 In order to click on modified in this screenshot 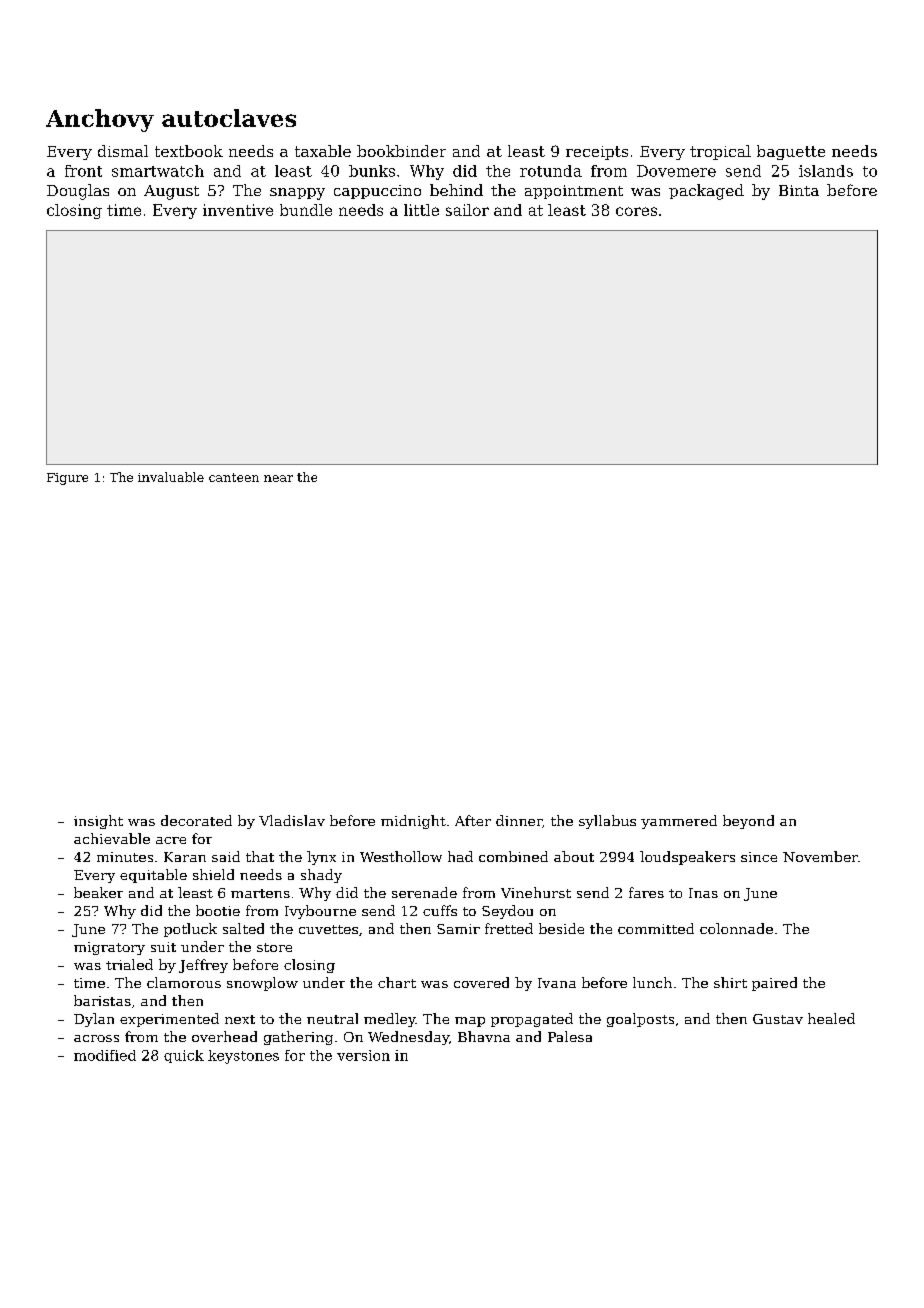, I will do `click(105, 1055)`.
